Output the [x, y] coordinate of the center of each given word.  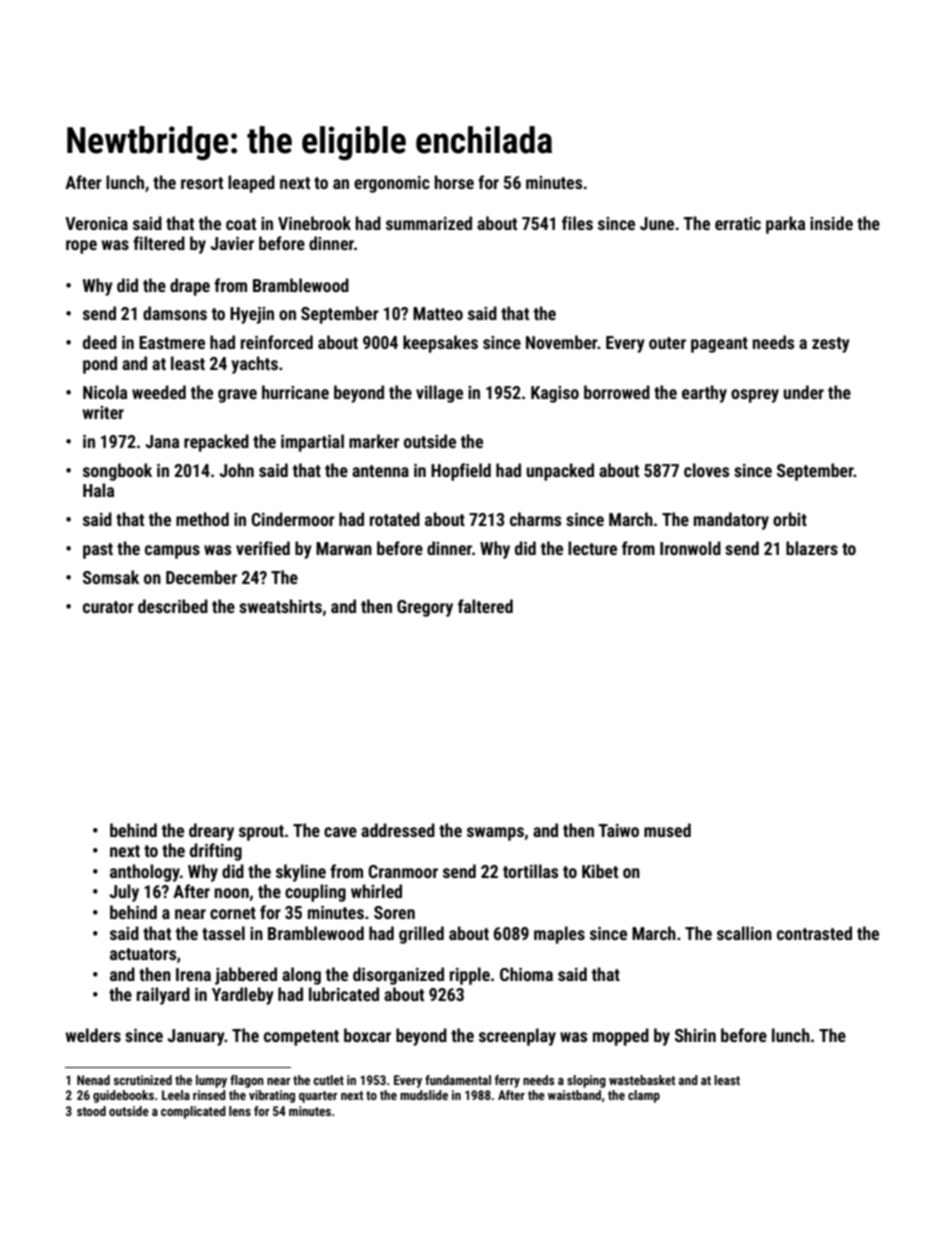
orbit [790, 519]
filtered [159, 243]
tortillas [530, 871]
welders [93, 1035]
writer [103, 412]
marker [374, 441]
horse [454, 182]
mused [667, 830]
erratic [738, 223]
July [124, 893]
